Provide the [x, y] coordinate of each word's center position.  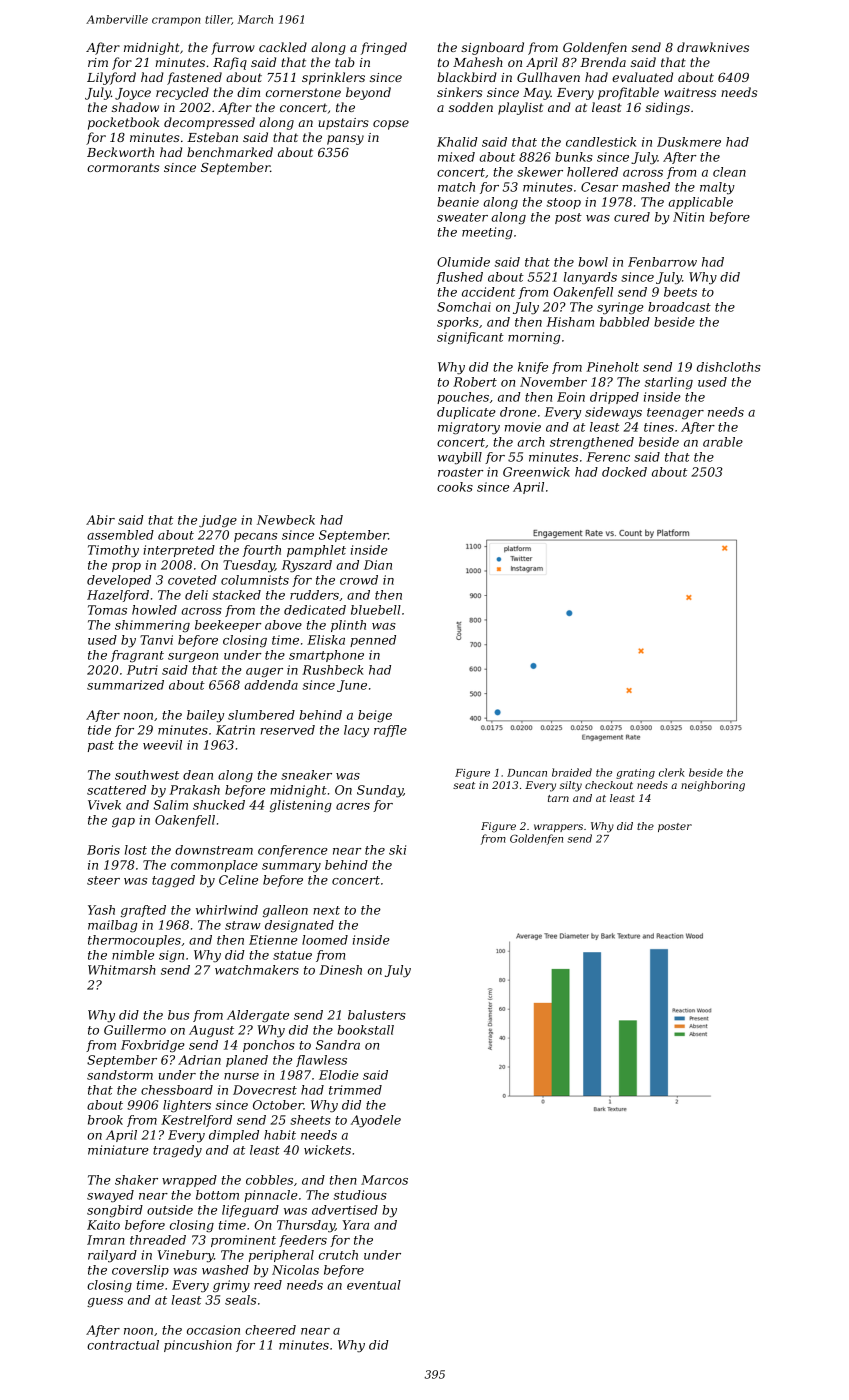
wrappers [558, 828]
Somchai [464, 307]
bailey [205, 716]
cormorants [123, 167]
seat [464, 785]
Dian [378, 565]
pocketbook [124, 123]
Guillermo [135, 1030]
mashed [646, 187]
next [326, 910]
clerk [672, 772]
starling [669, 383]
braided [572, 772]
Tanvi [156, 640]
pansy [345, 140]
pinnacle [271, 1196]
